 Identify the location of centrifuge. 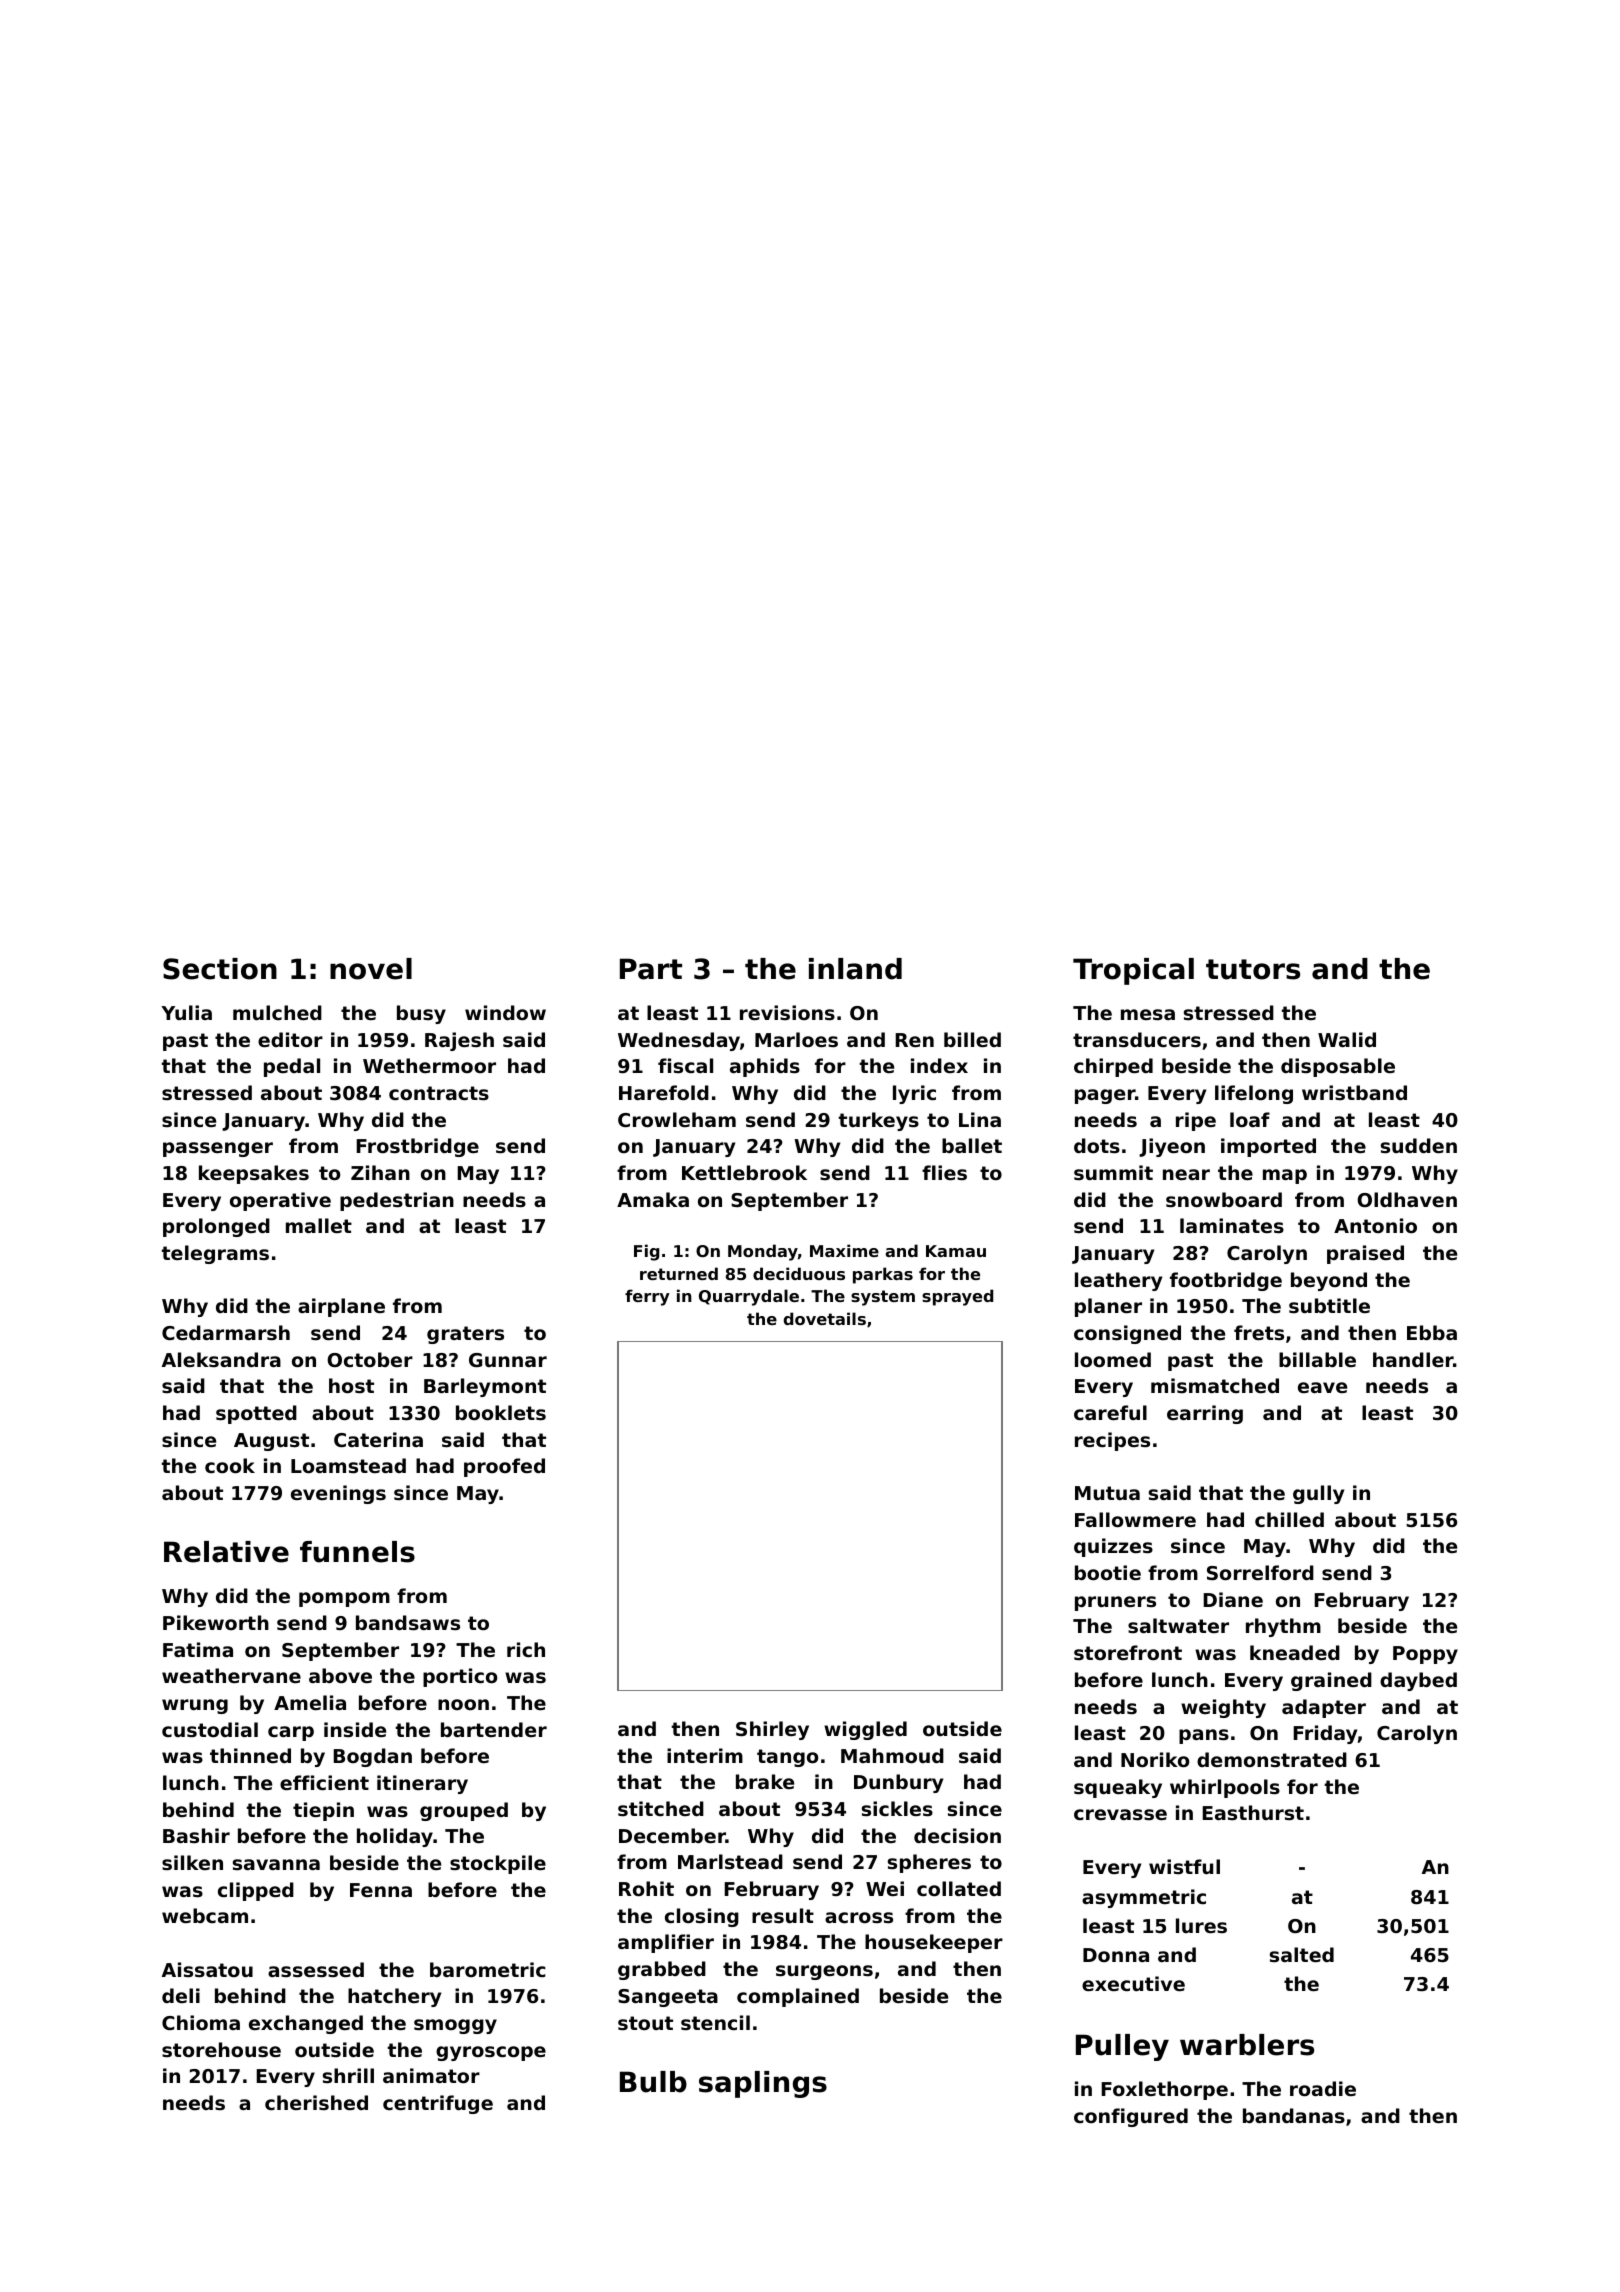
(438, 2104).
